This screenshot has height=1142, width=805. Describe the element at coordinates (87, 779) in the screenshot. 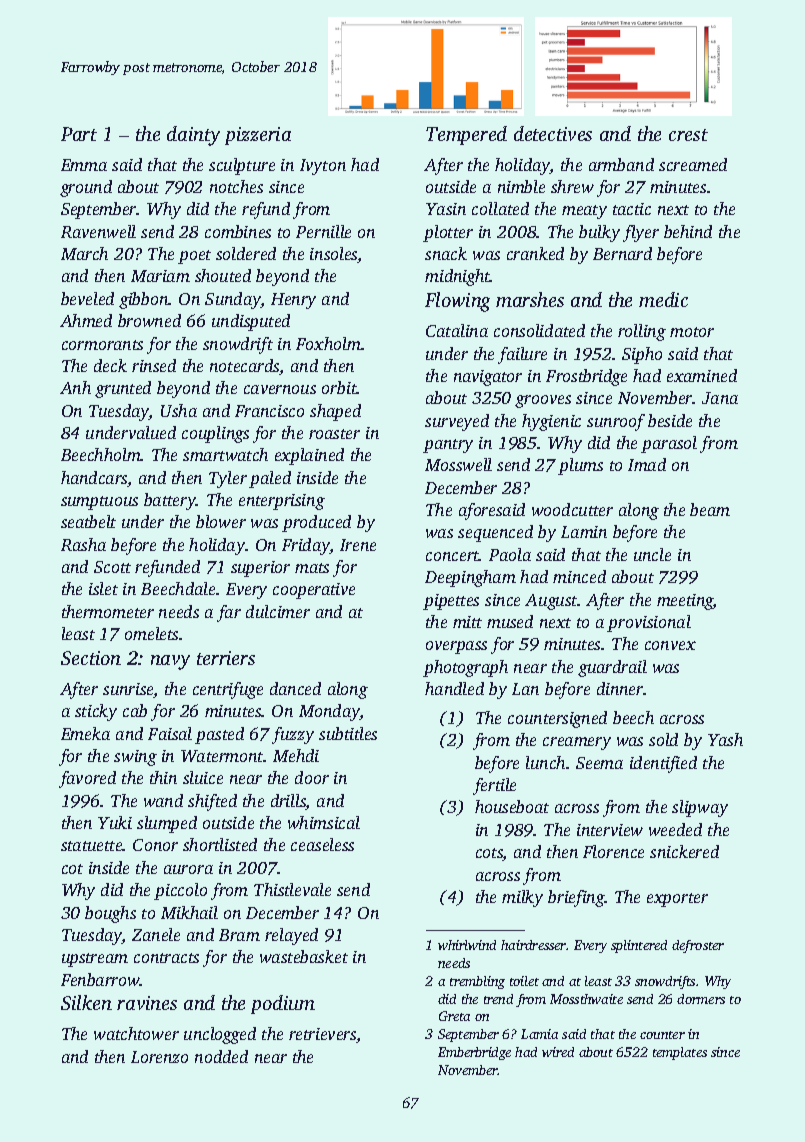

I see `favored` at that location.
